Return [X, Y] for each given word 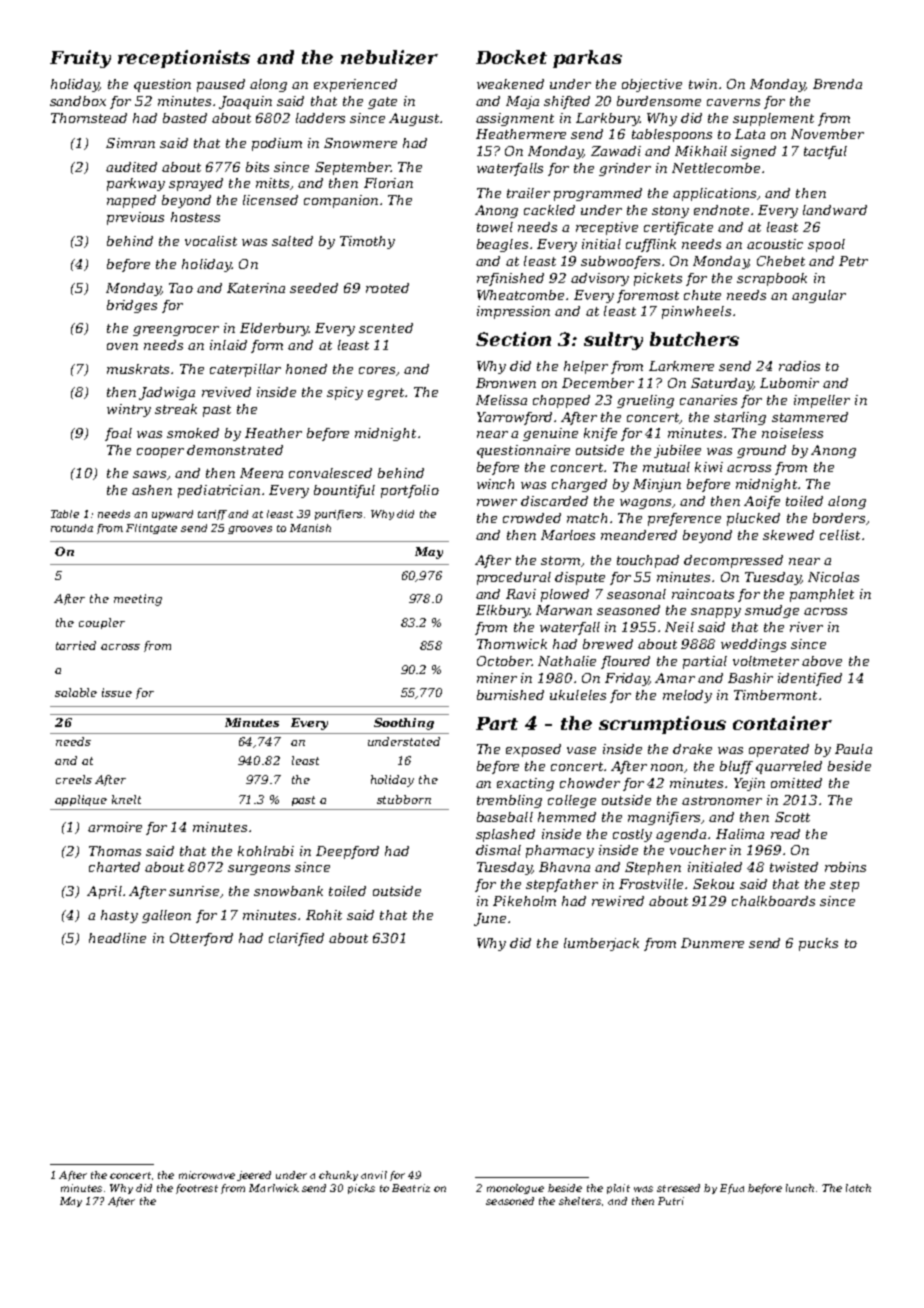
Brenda [837, 84]
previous [135, 218]
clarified [296, 939]
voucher [698, 850]
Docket [511, 57]
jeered [254, 1176]
